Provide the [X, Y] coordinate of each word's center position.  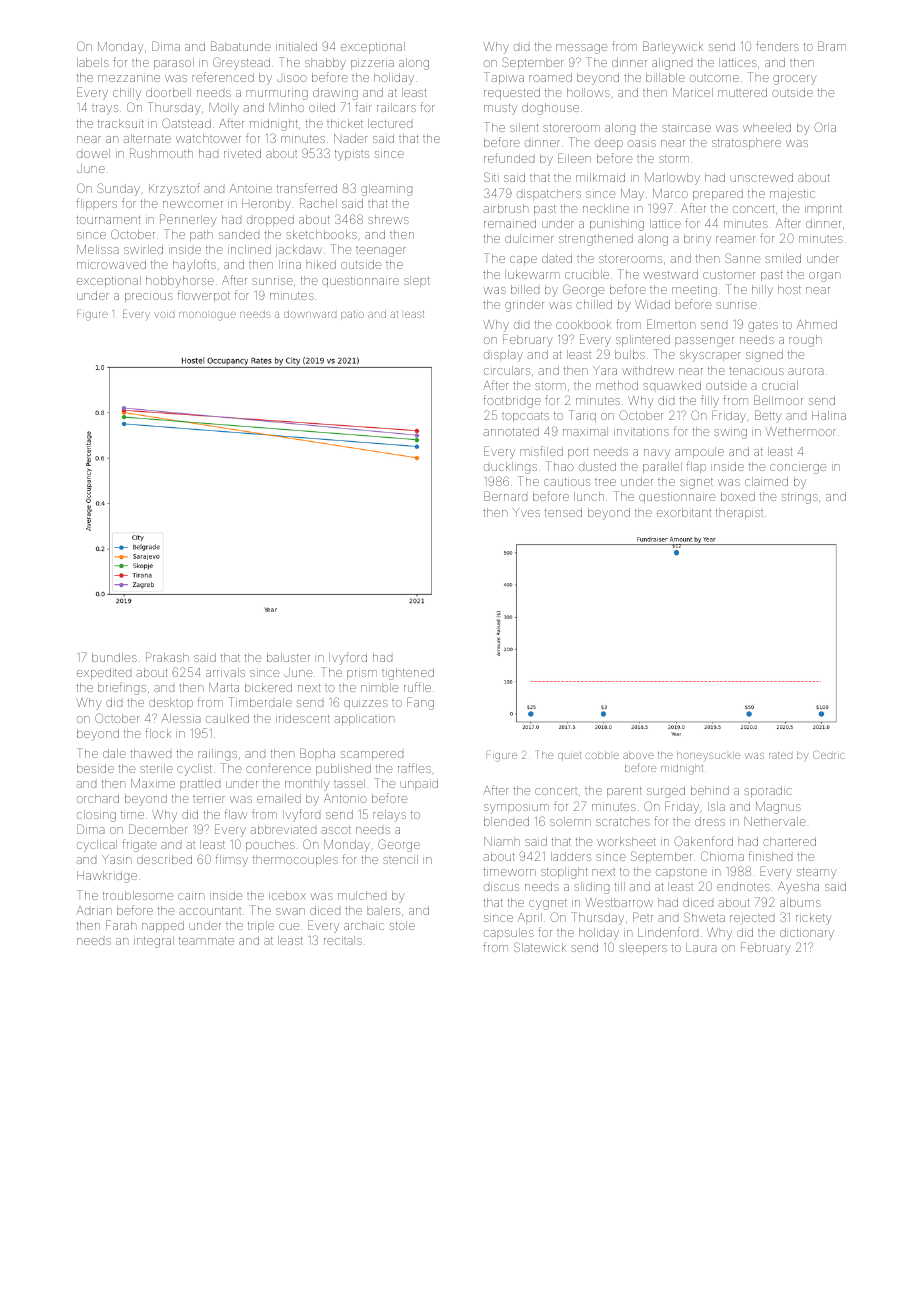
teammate [206, 941]
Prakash [167, 657]
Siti [491, 177]
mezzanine [129, 78]
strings [800, 498]
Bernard [505, 496]
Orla [825, 127]
